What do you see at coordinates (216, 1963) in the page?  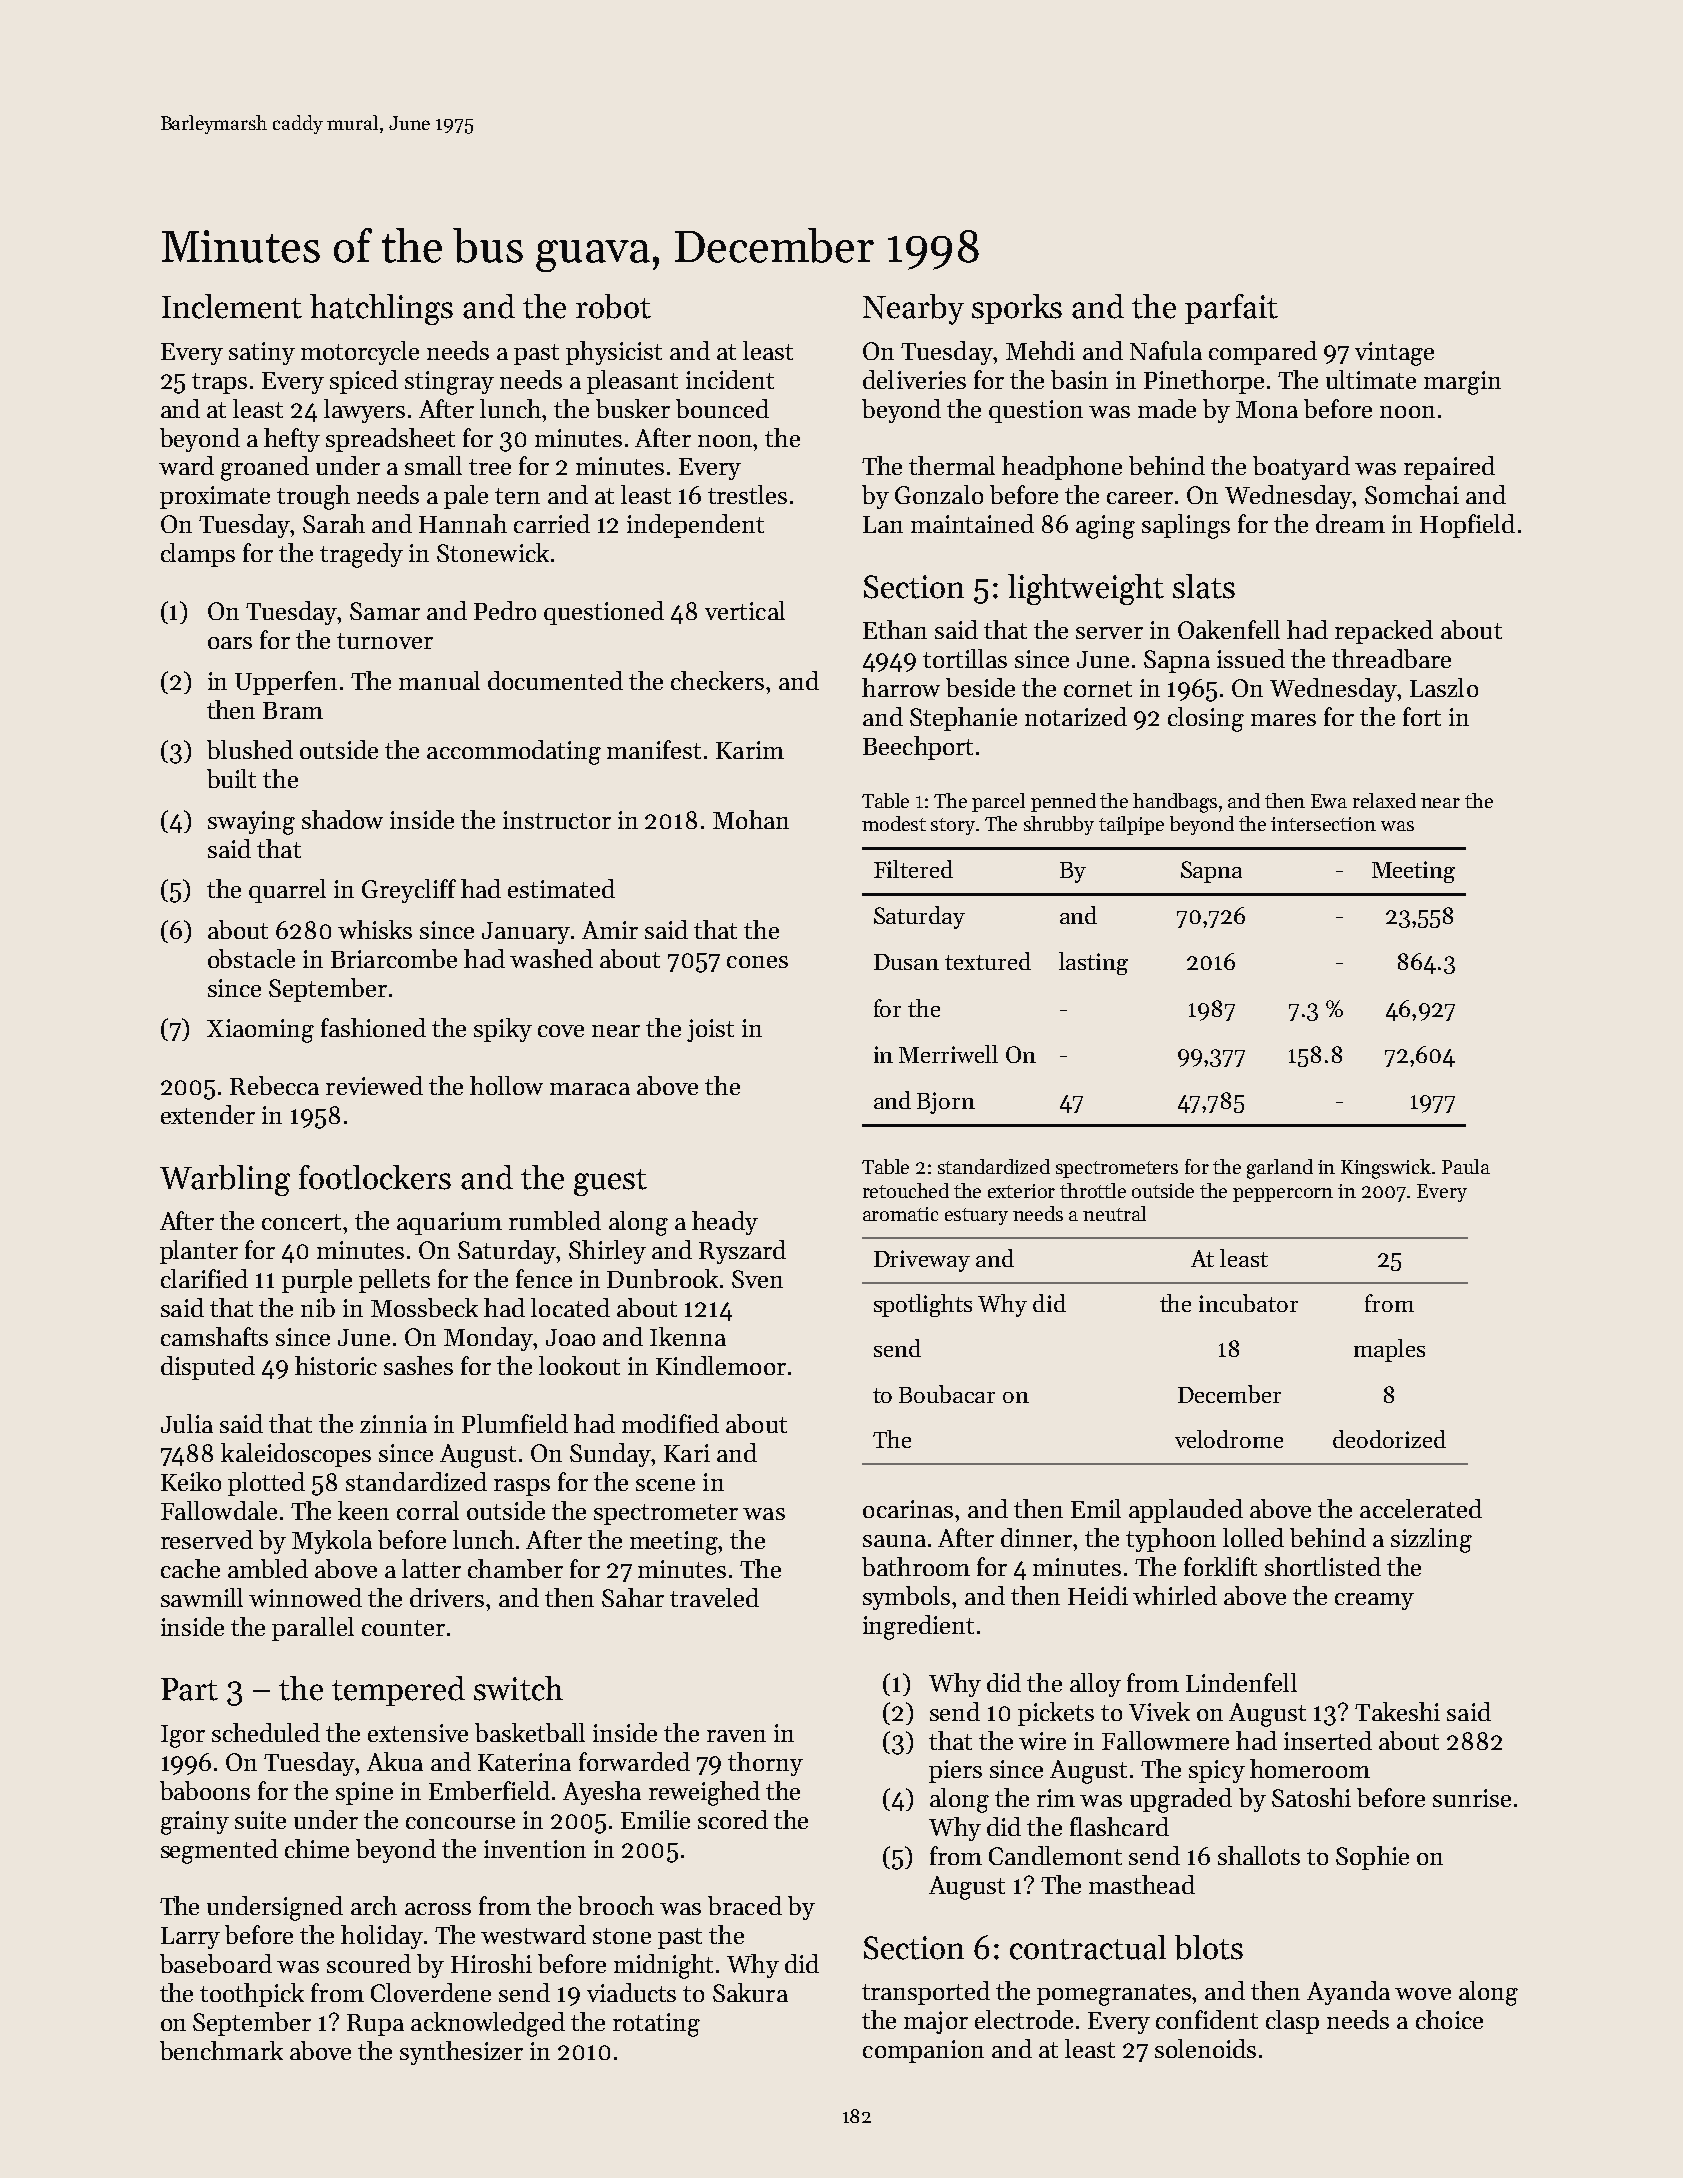 I see `baseboard` at bounding box center [216, 1963].
